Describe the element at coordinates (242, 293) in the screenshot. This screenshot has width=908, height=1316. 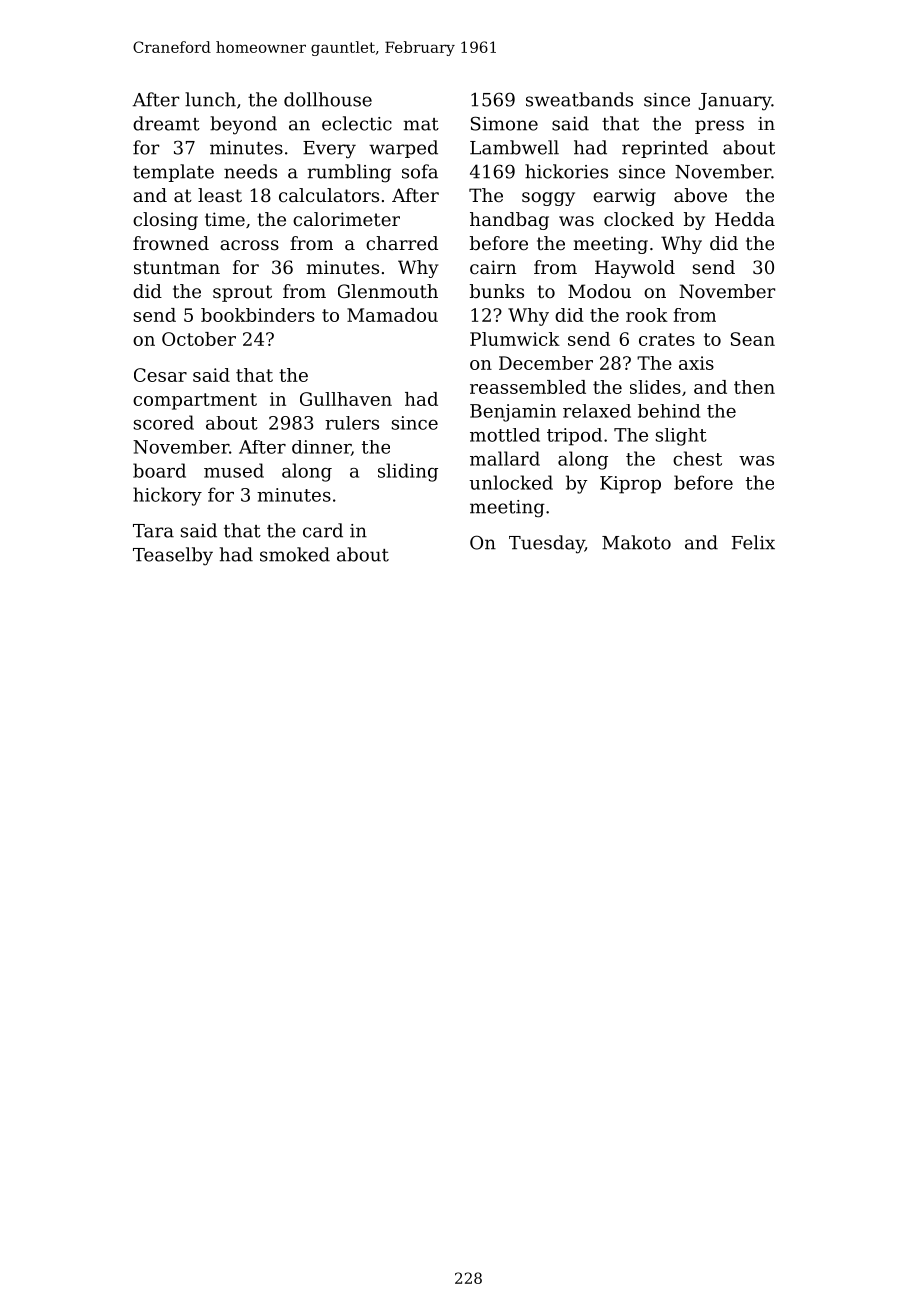
I see `sprout` at that location.
